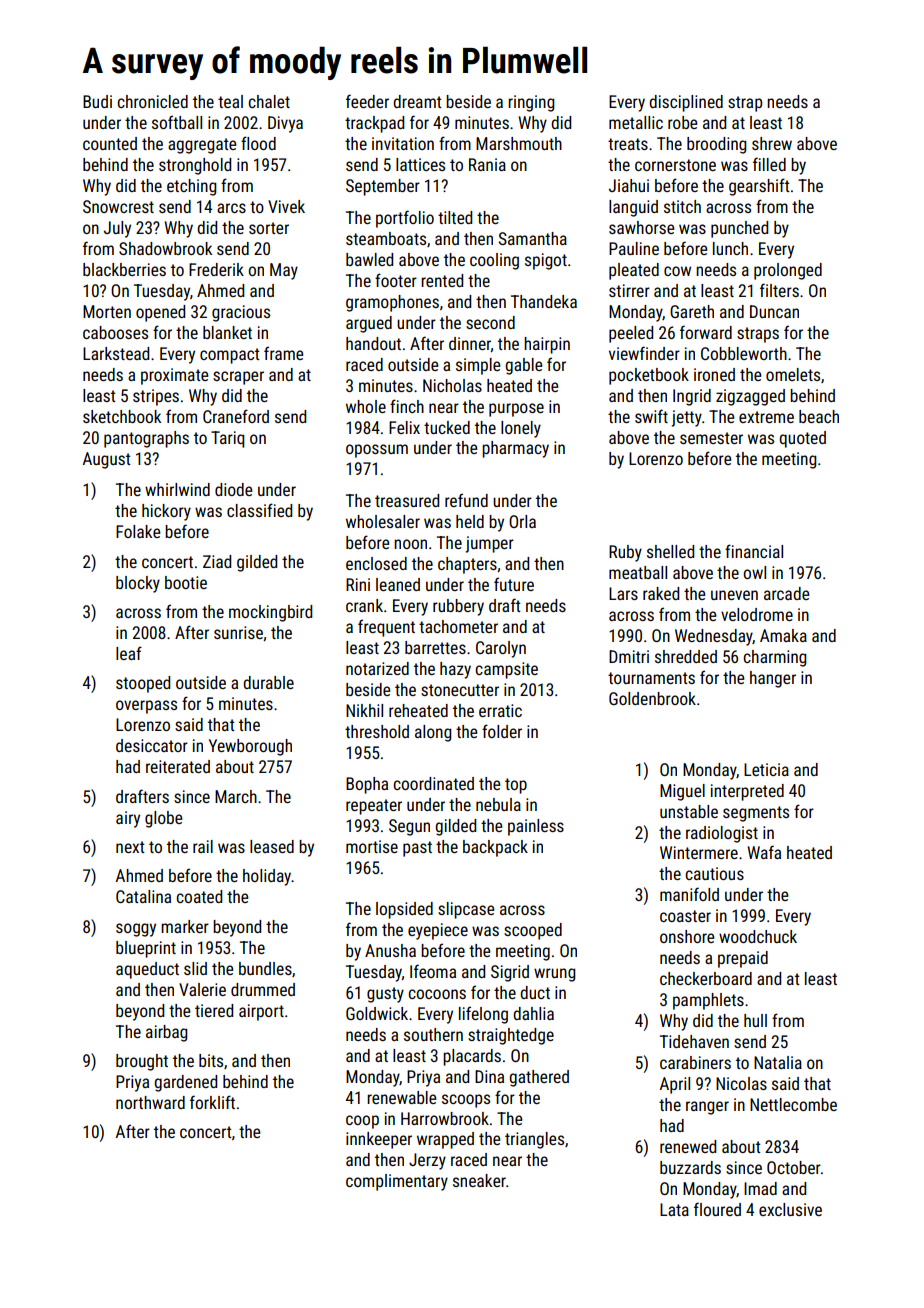  What do you see at coordinates (773, 679) in the page?
I see `hanger` at bounding box center [773, 679].
